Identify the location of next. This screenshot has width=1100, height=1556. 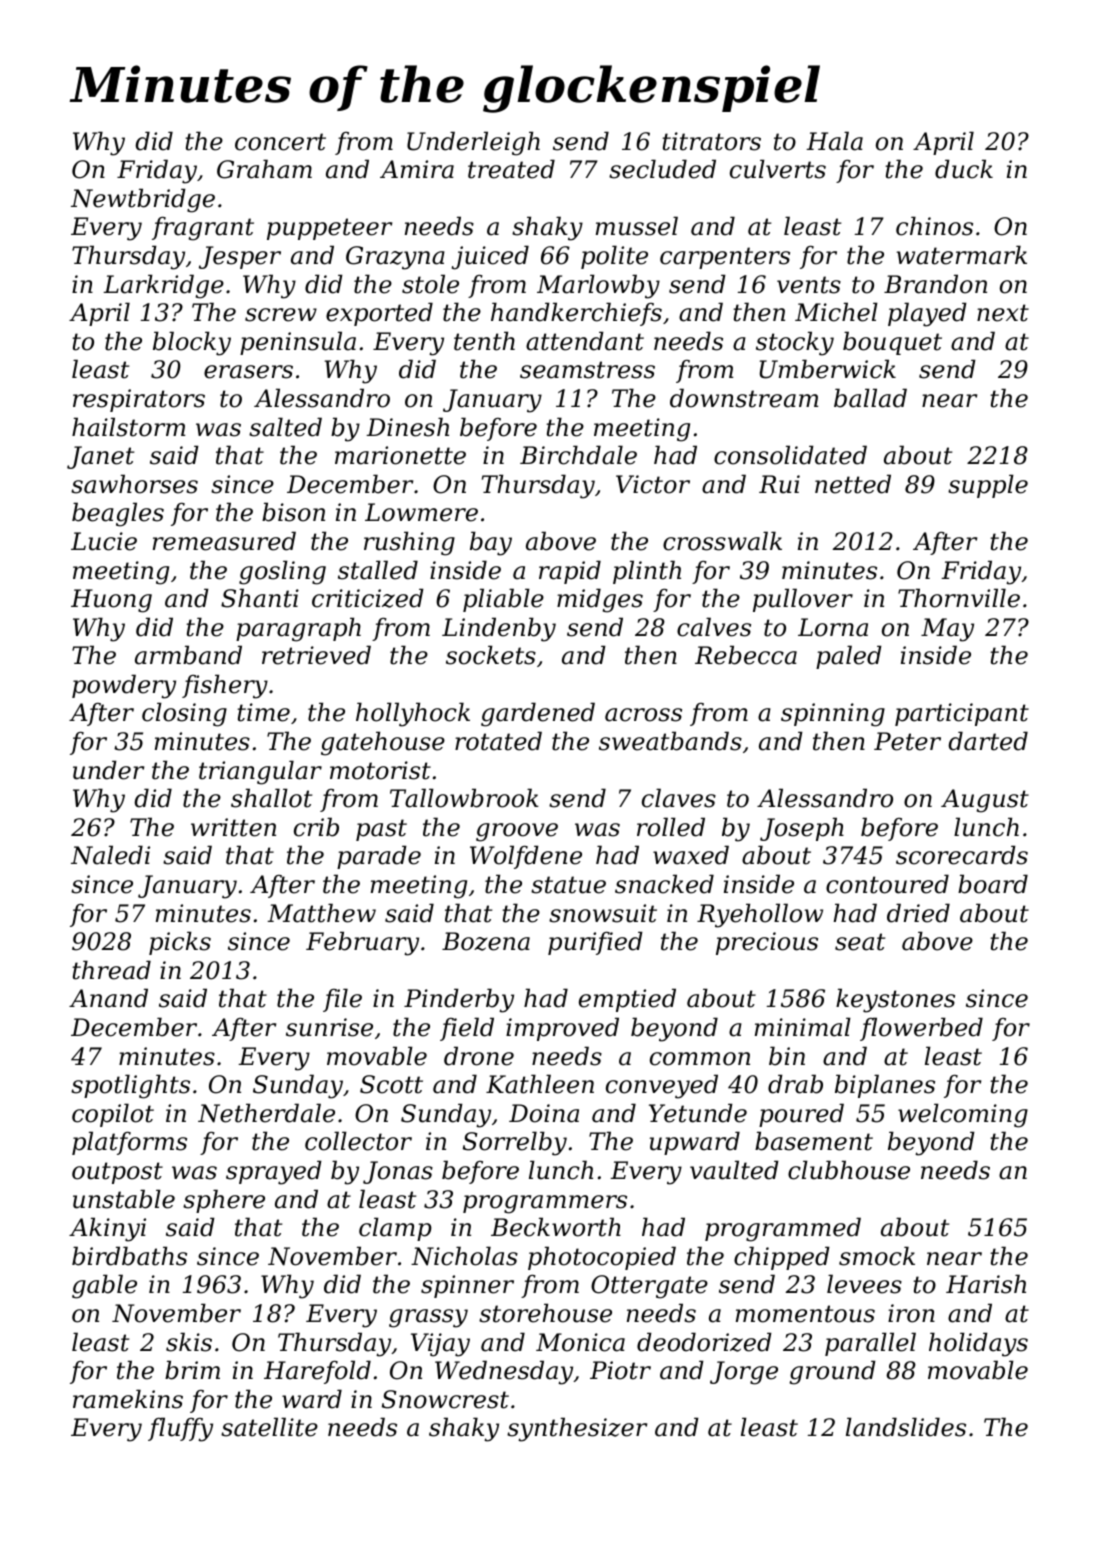
(1003, 313).
